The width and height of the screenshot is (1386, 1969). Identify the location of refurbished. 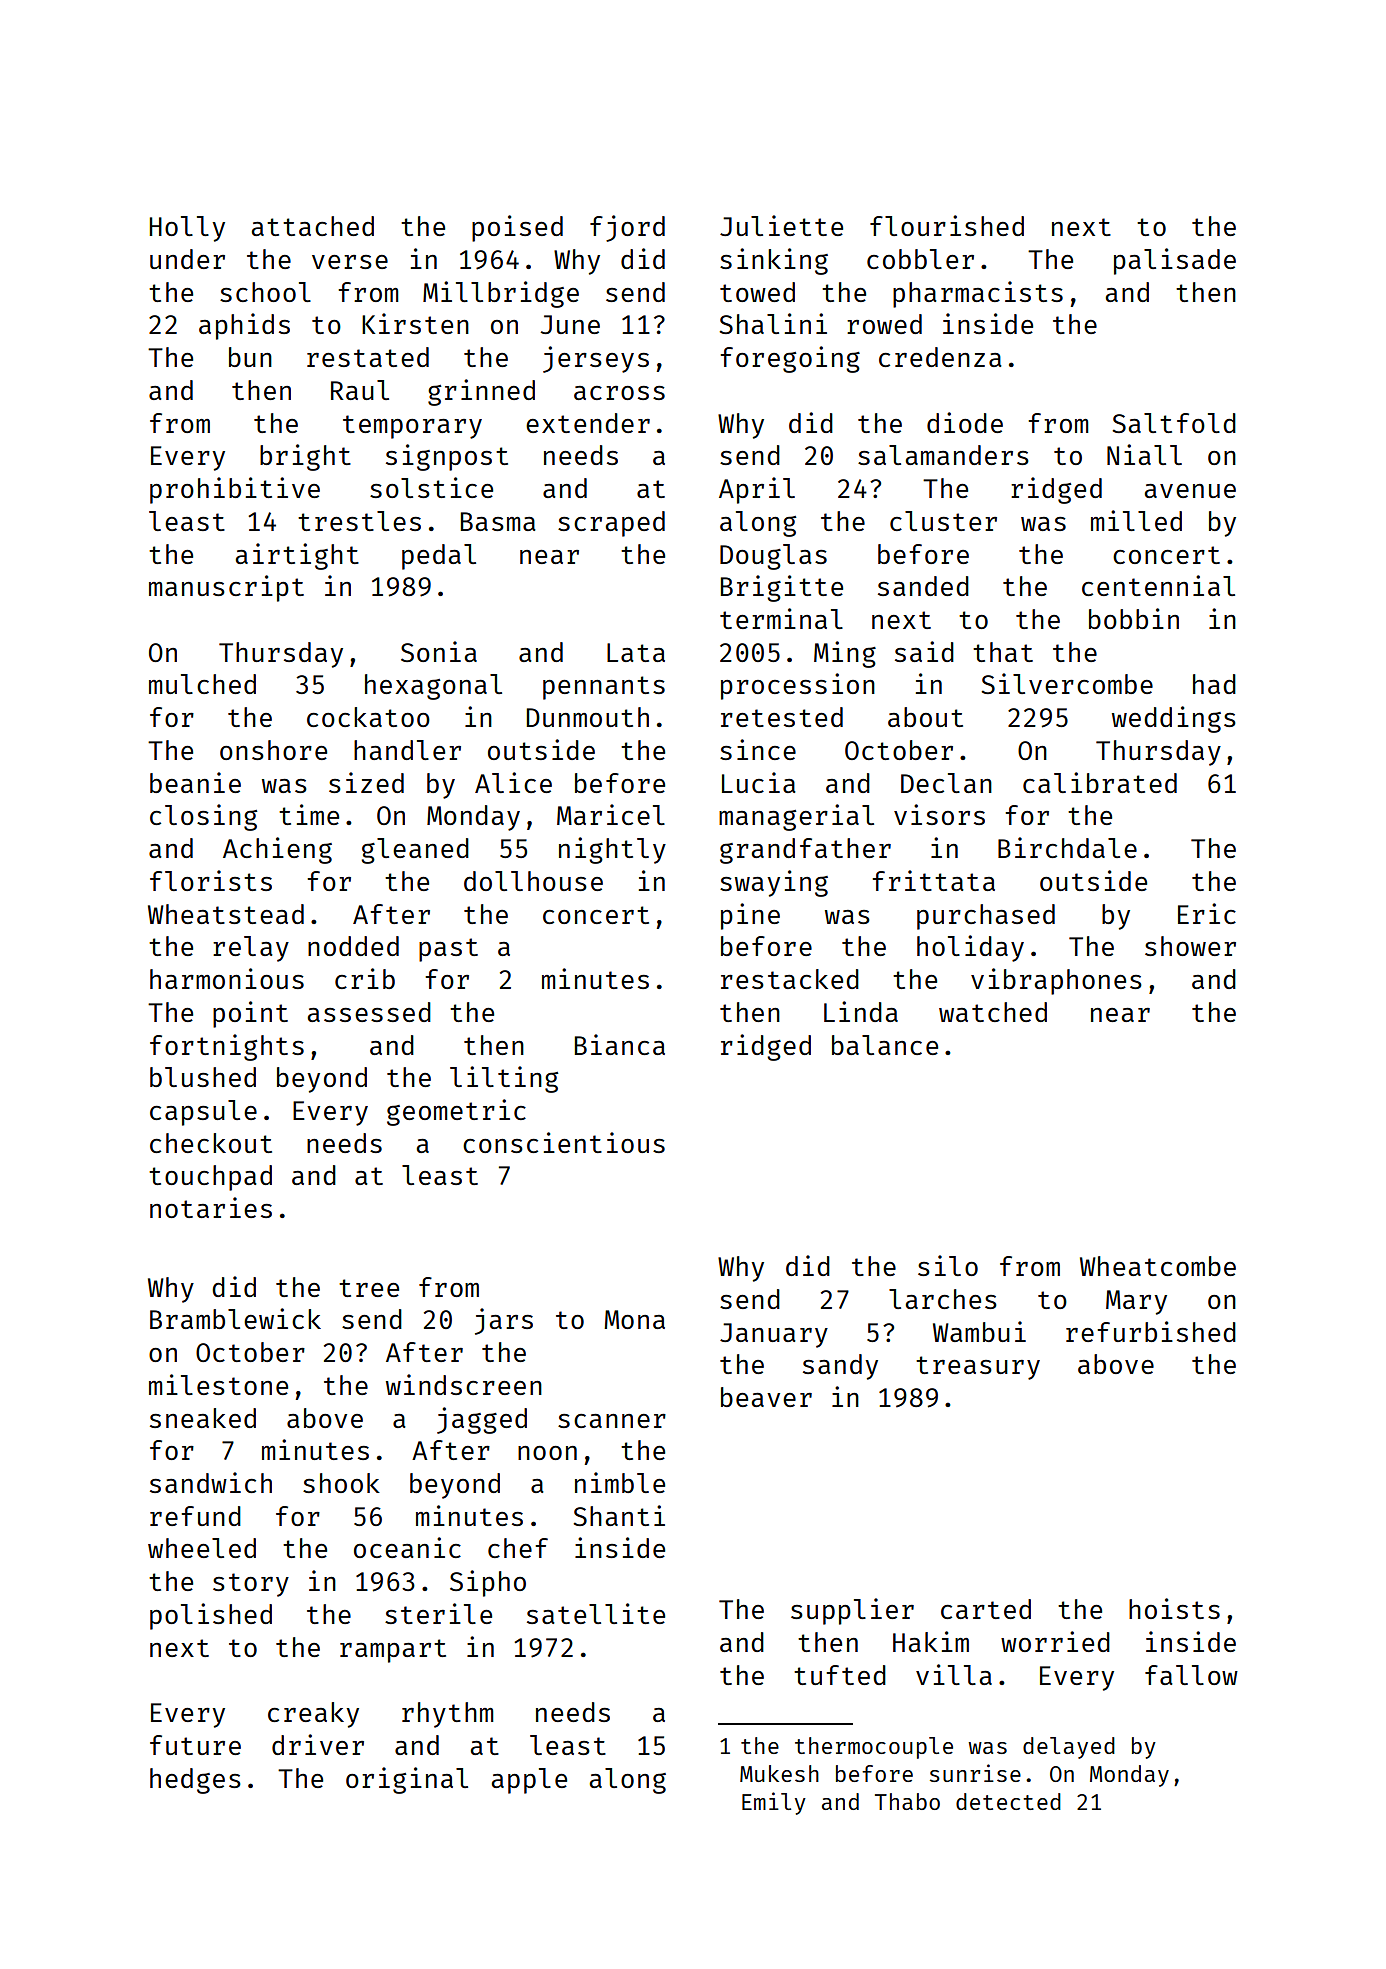
(1151, 1331).
